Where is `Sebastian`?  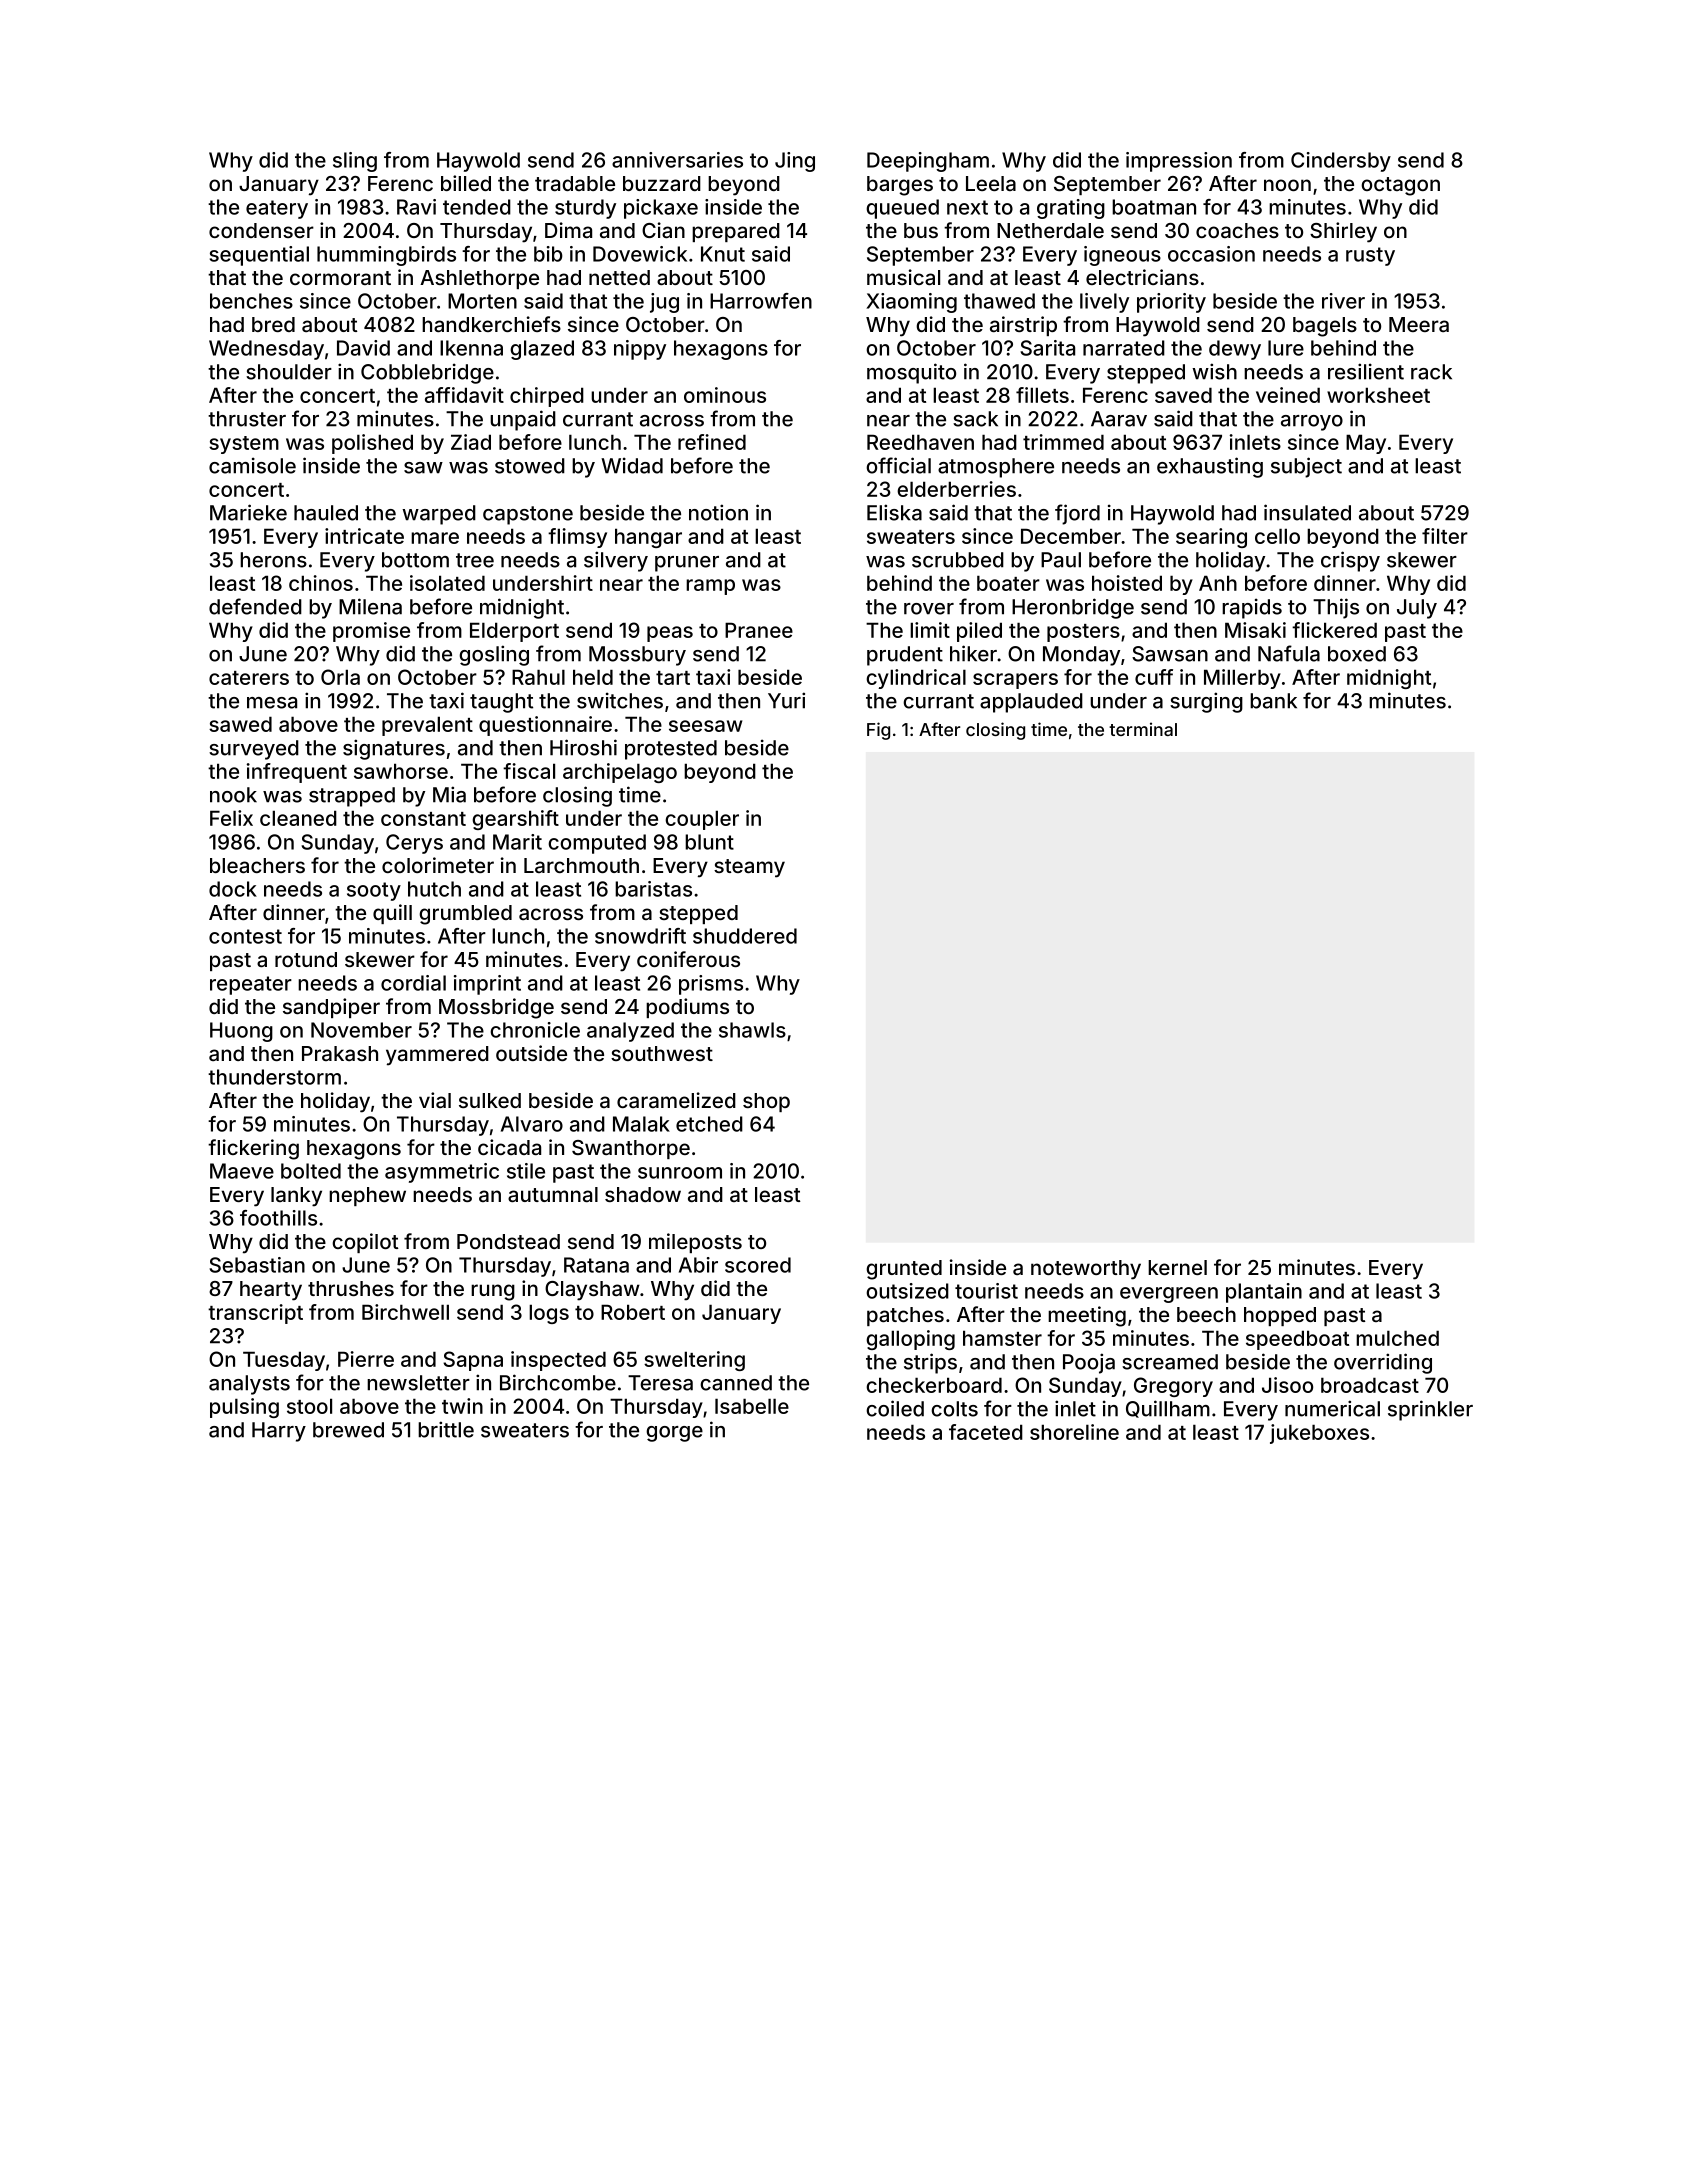
Sebastian is located at coordinates (257, 1265).
